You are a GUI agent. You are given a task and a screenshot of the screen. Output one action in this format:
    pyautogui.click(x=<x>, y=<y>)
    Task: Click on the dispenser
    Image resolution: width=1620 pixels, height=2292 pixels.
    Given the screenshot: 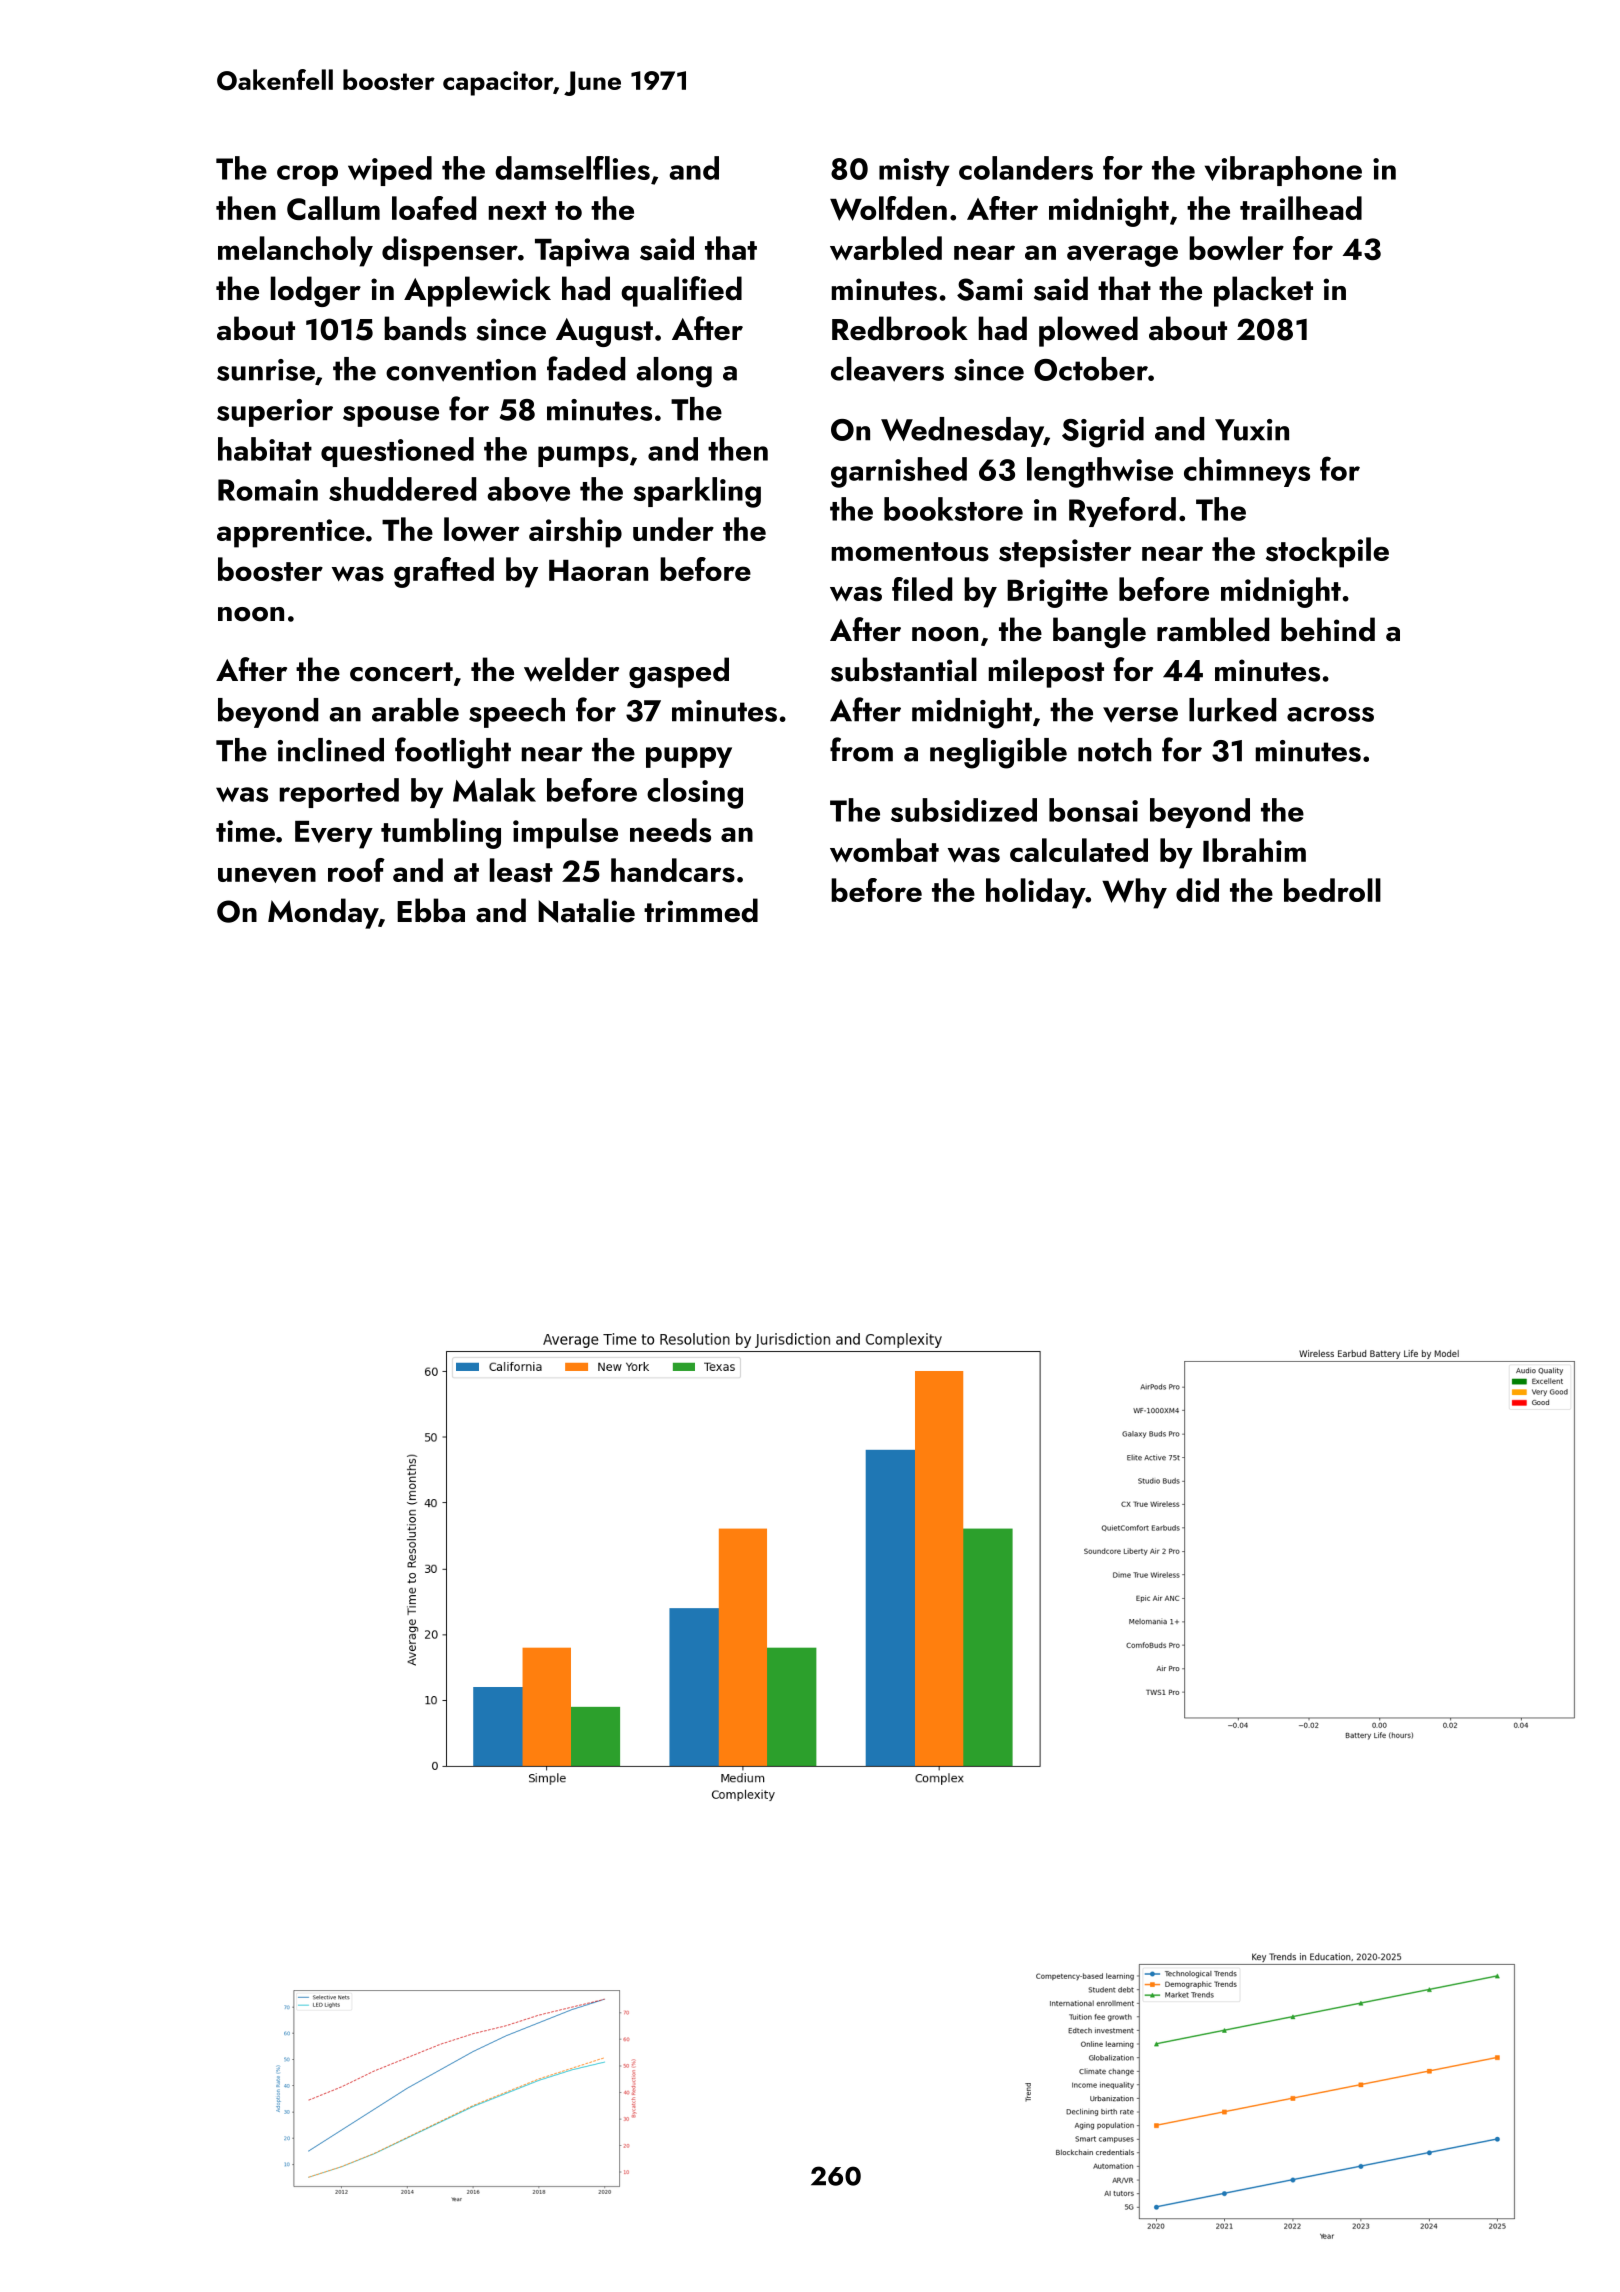 What is the action you would take?
    pyautogui.click(x=450, y=251)
